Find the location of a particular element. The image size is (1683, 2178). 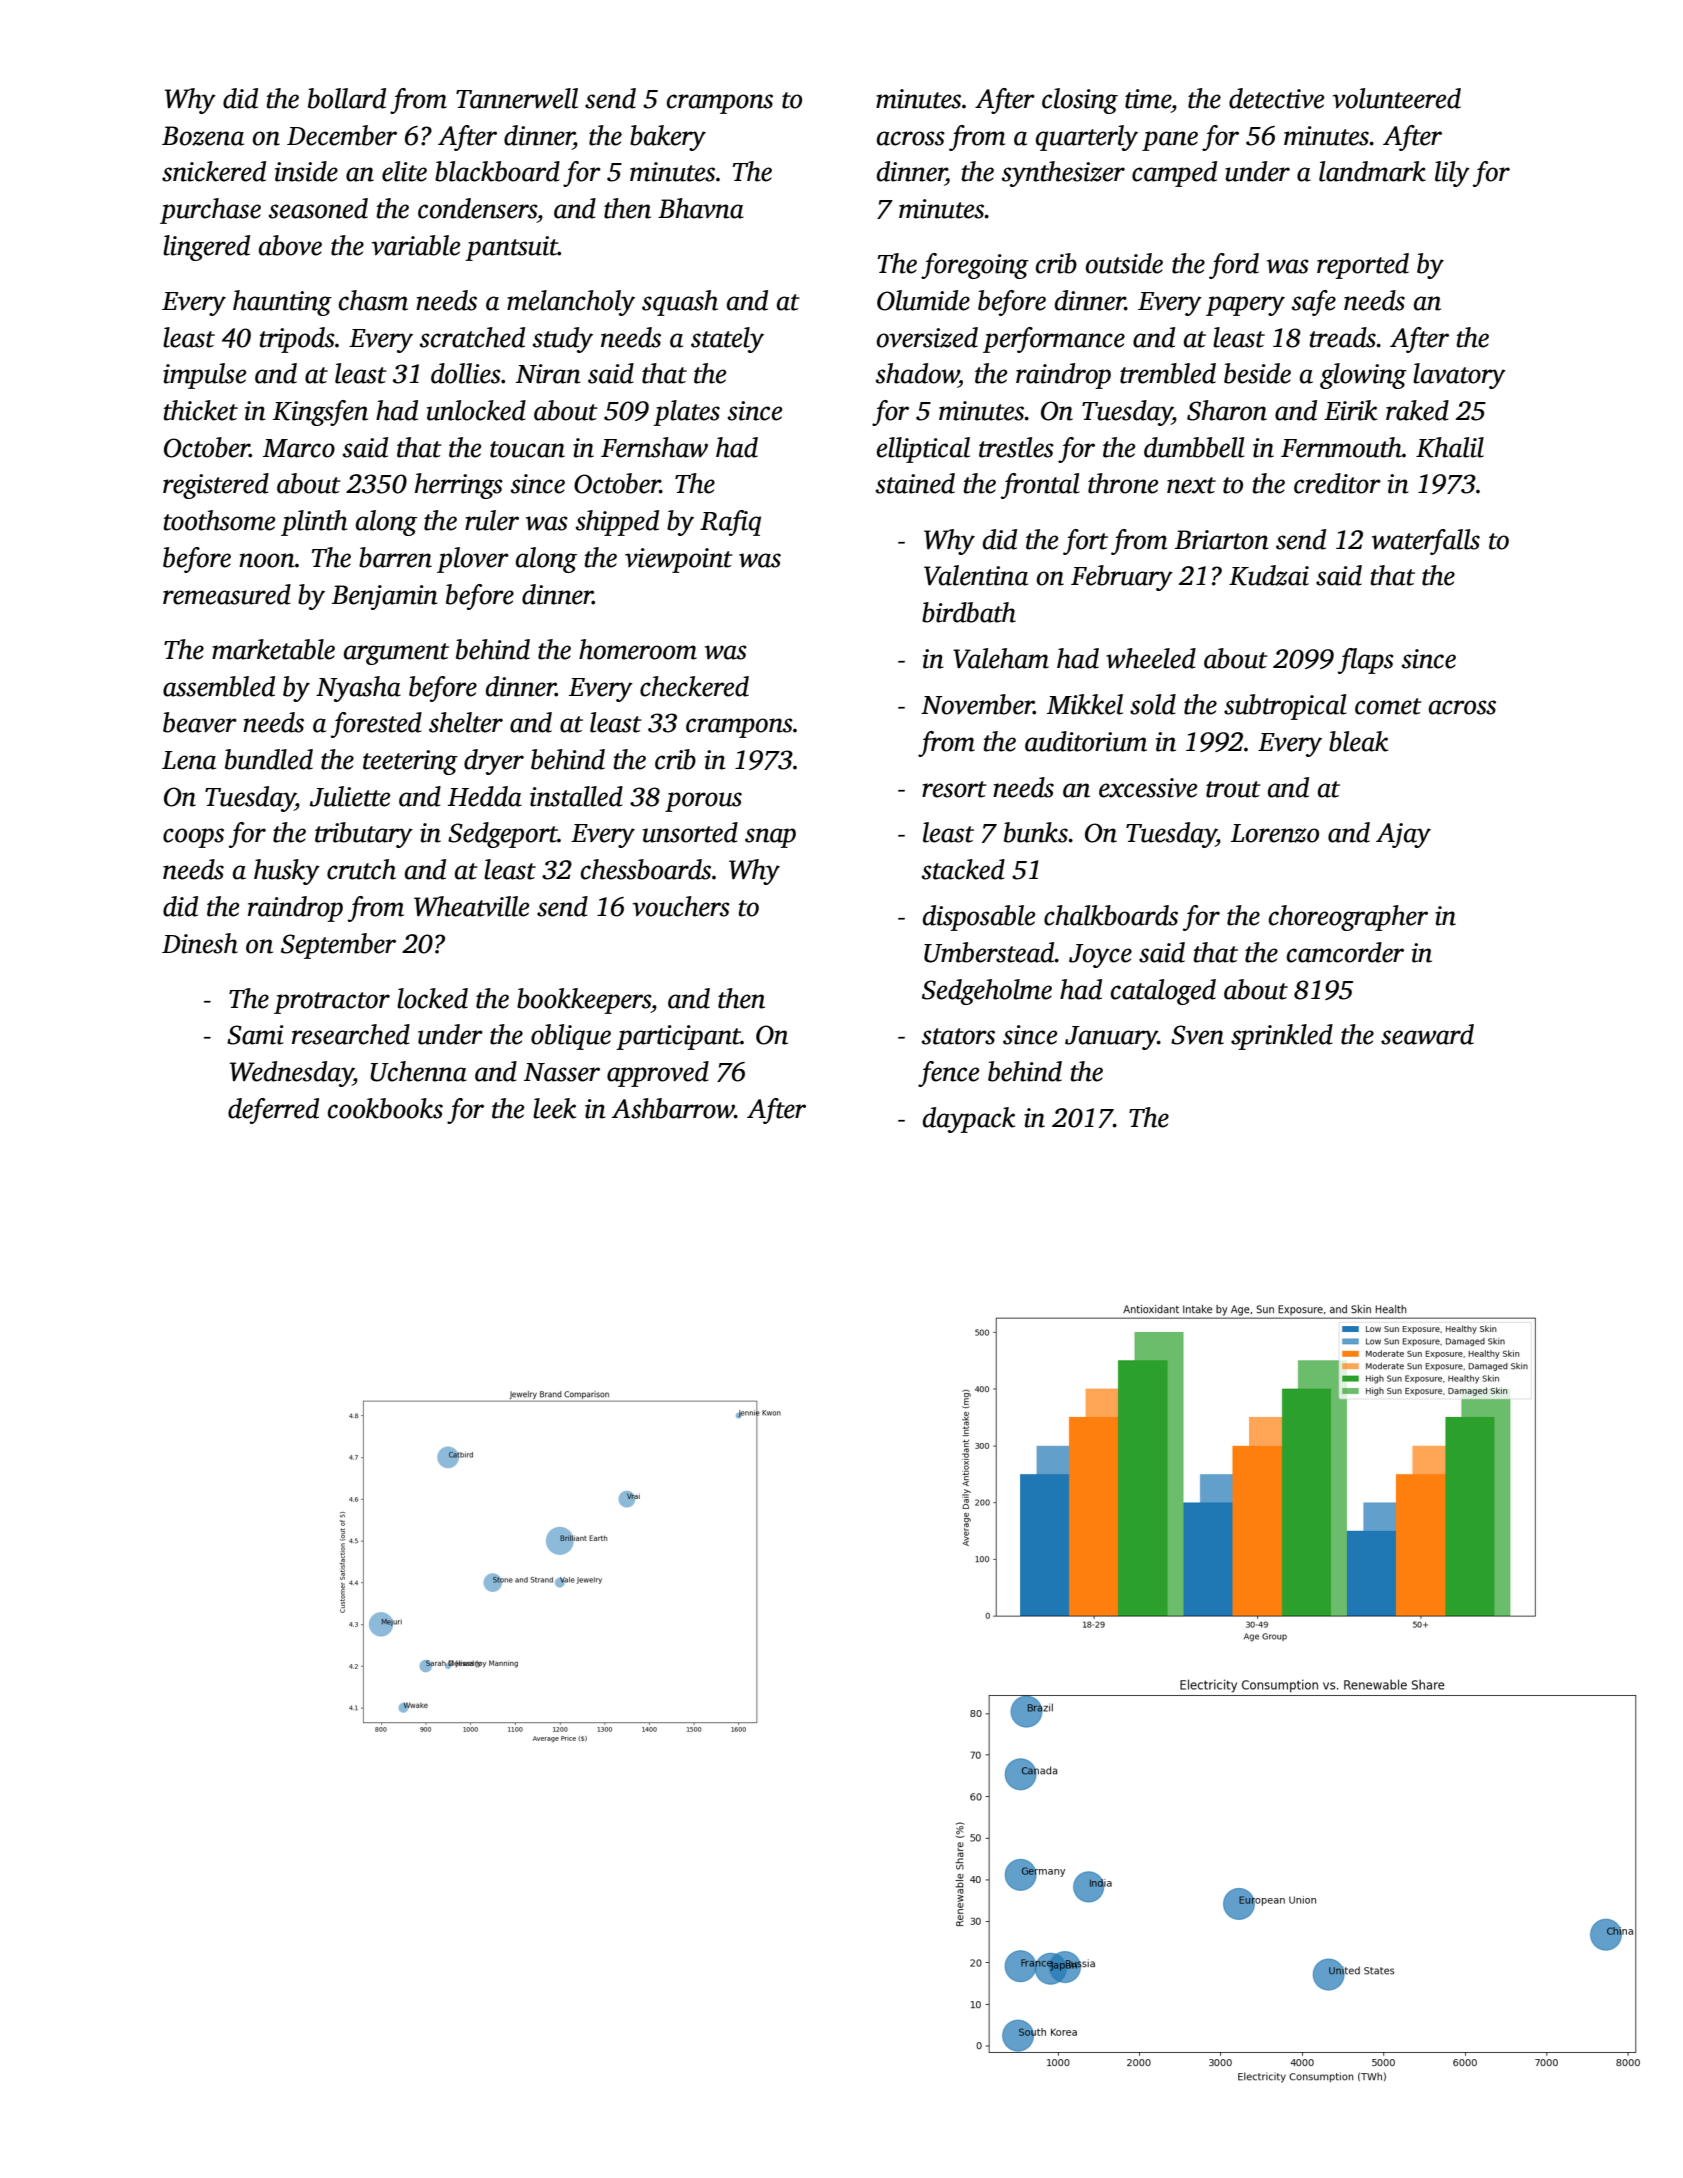

deferred is located at coordinates (273, 1111).
